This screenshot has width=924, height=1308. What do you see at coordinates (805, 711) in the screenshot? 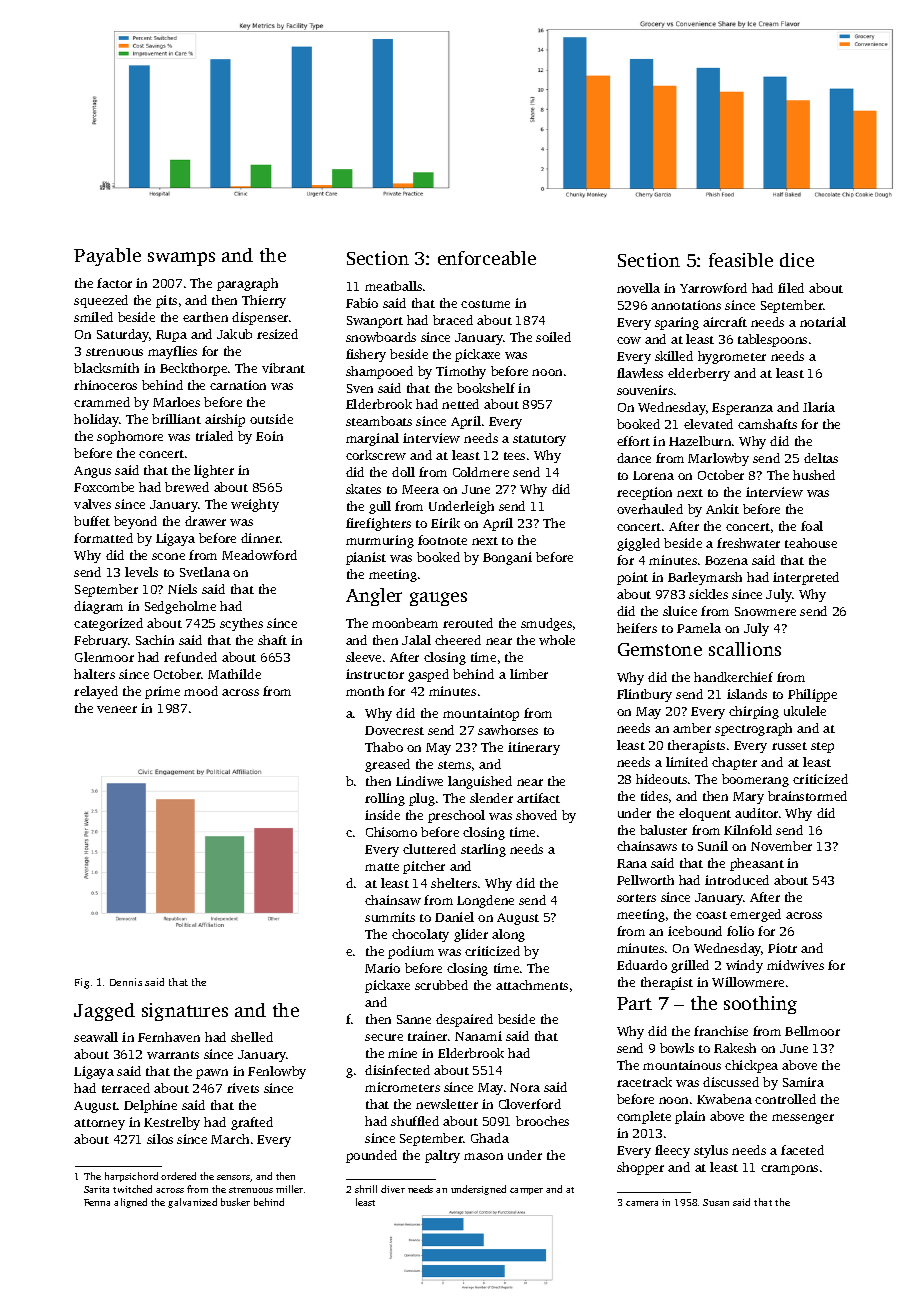
I see `ukulele` at bounding box center [805, 711].
